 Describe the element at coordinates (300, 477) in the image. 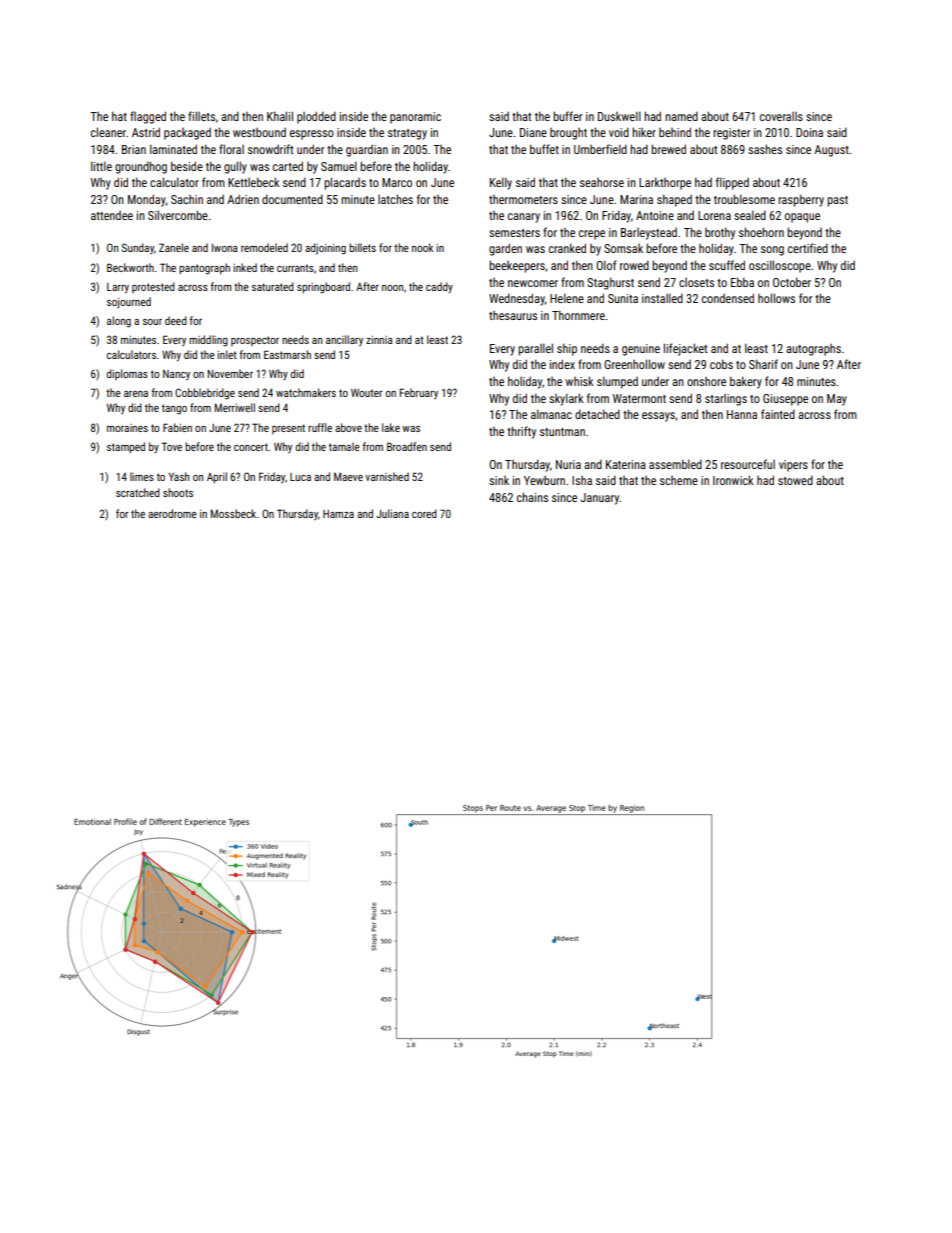

I see `Luca` at that location.
